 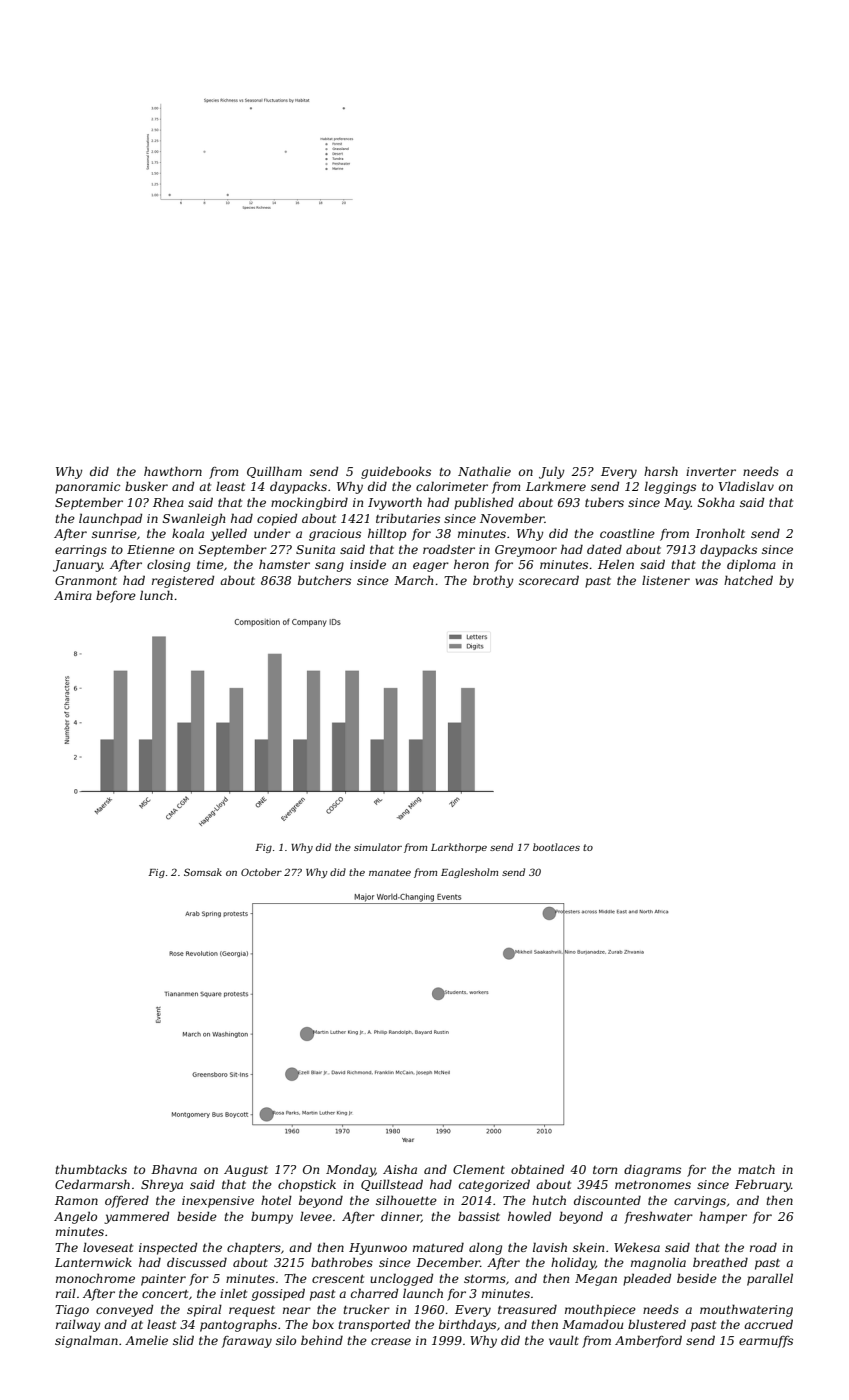 I want to click on Aisha, so click(x=400, y=1169).
